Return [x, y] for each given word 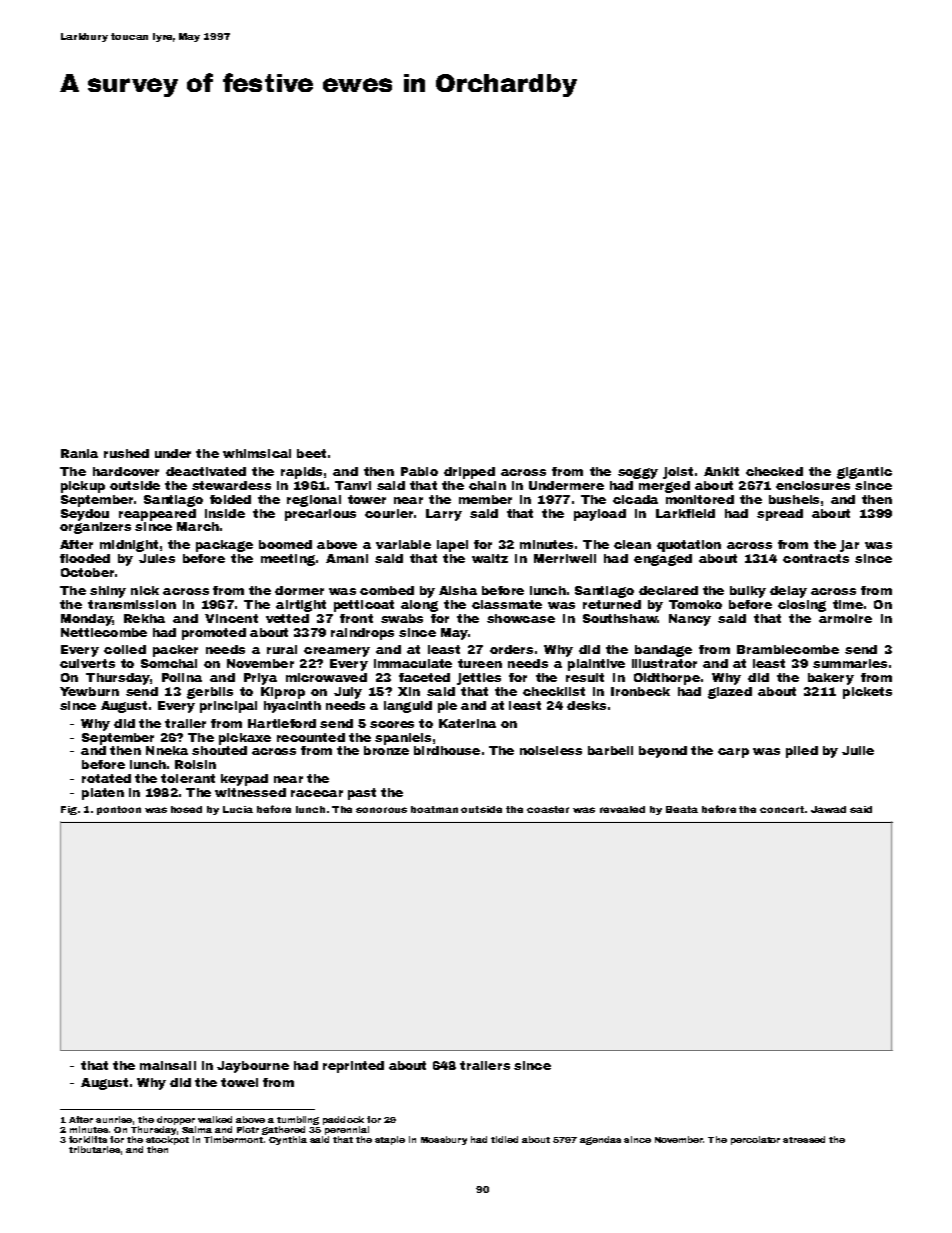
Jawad [828, 809]
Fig [69, 810]
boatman [434, 809]
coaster [548, 809]
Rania [79, 453]
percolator [755, 1140]
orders [511, 649]
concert [782, 809]
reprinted [353, 1067]
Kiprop [283, 693]
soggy [638, 473]
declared [668, 590]
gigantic [864, 473]
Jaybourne [253, 1067]
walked [215, 1119]
